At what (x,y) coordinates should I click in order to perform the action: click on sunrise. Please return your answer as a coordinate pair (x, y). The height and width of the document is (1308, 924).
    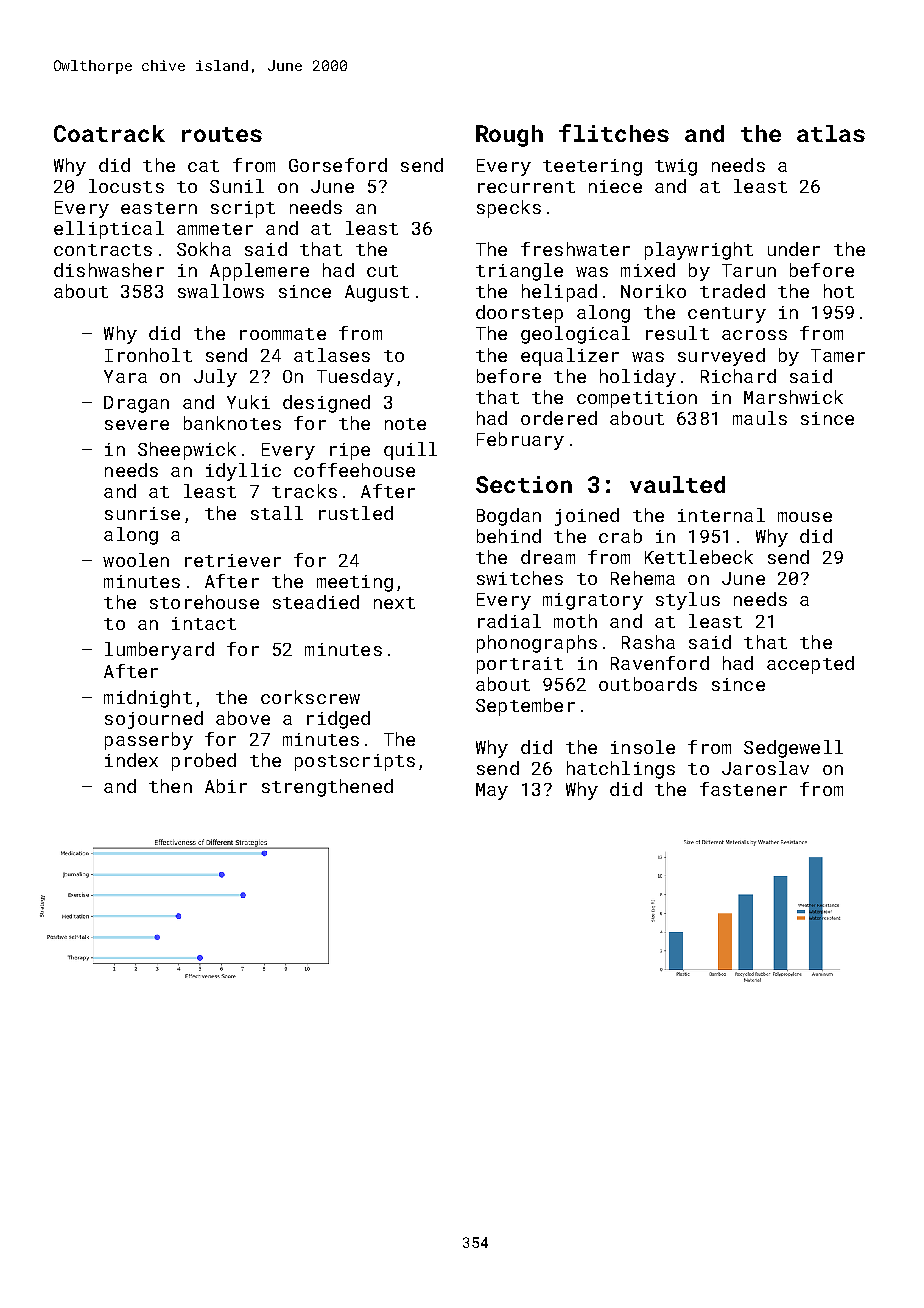
    Looking at the image, I should click on (142, 513).
